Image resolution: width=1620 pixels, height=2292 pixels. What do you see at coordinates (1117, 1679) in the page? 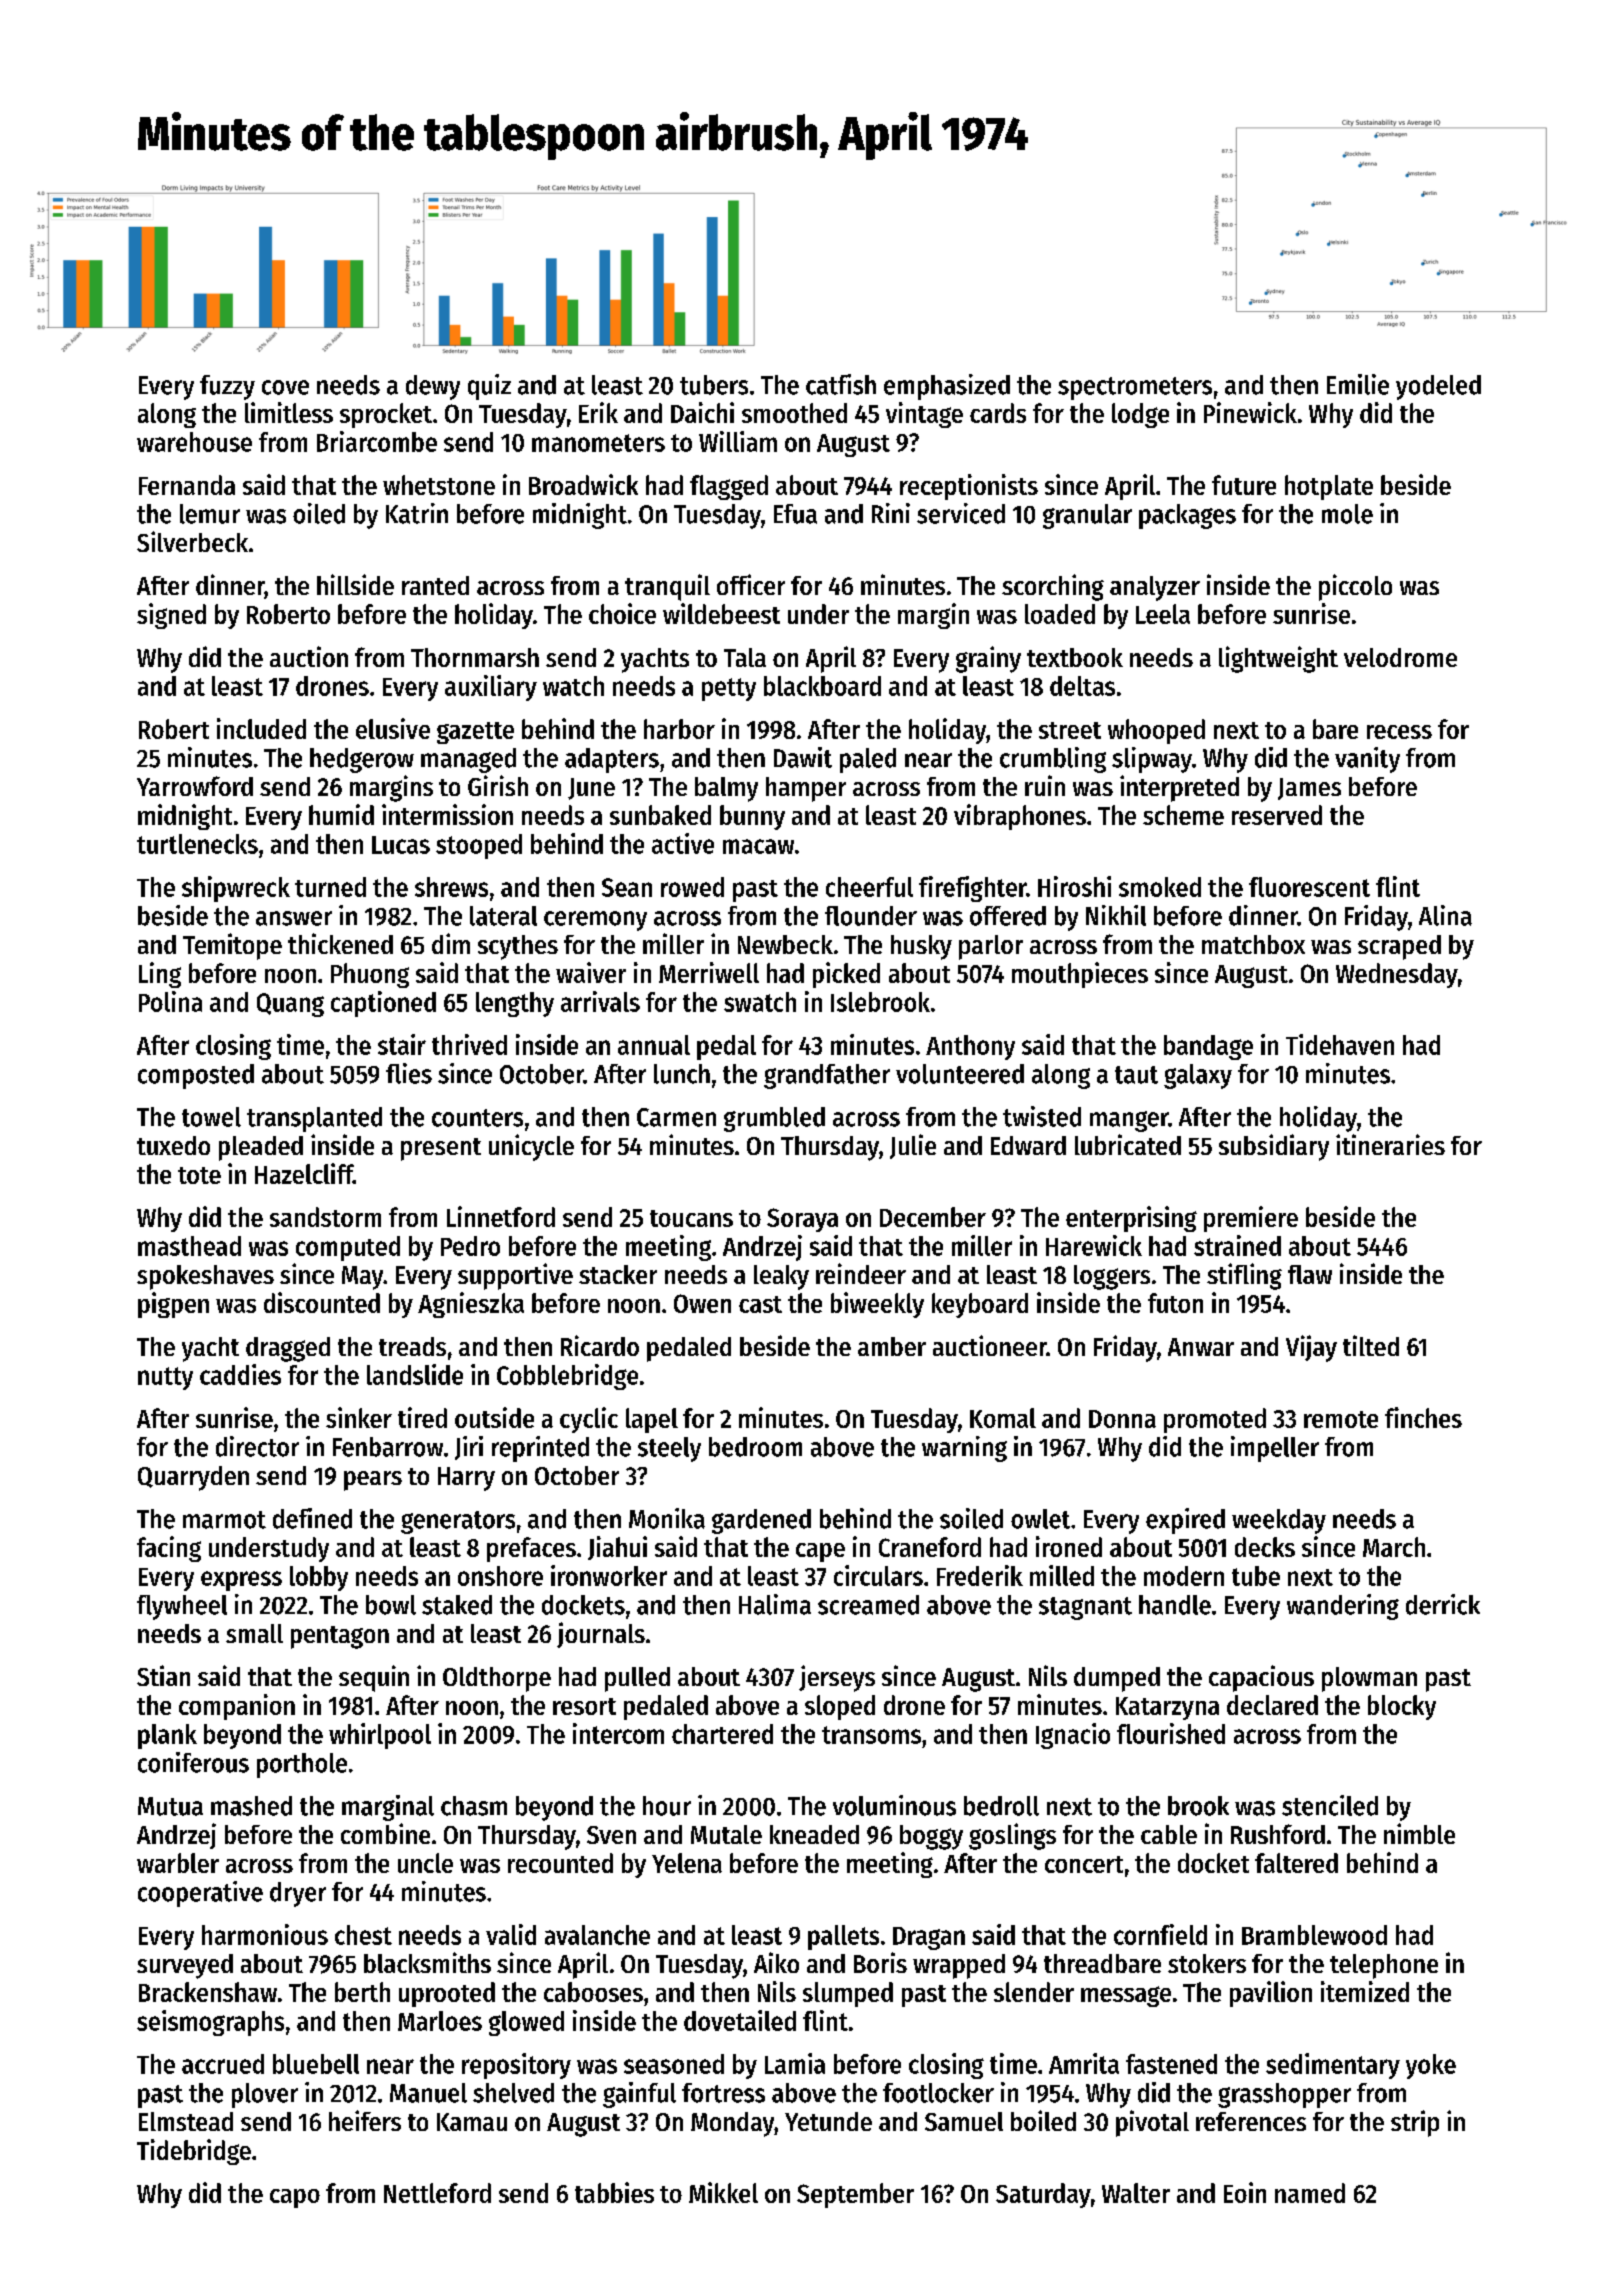
I see `dumped` at bounding box center [1117, 1679].
